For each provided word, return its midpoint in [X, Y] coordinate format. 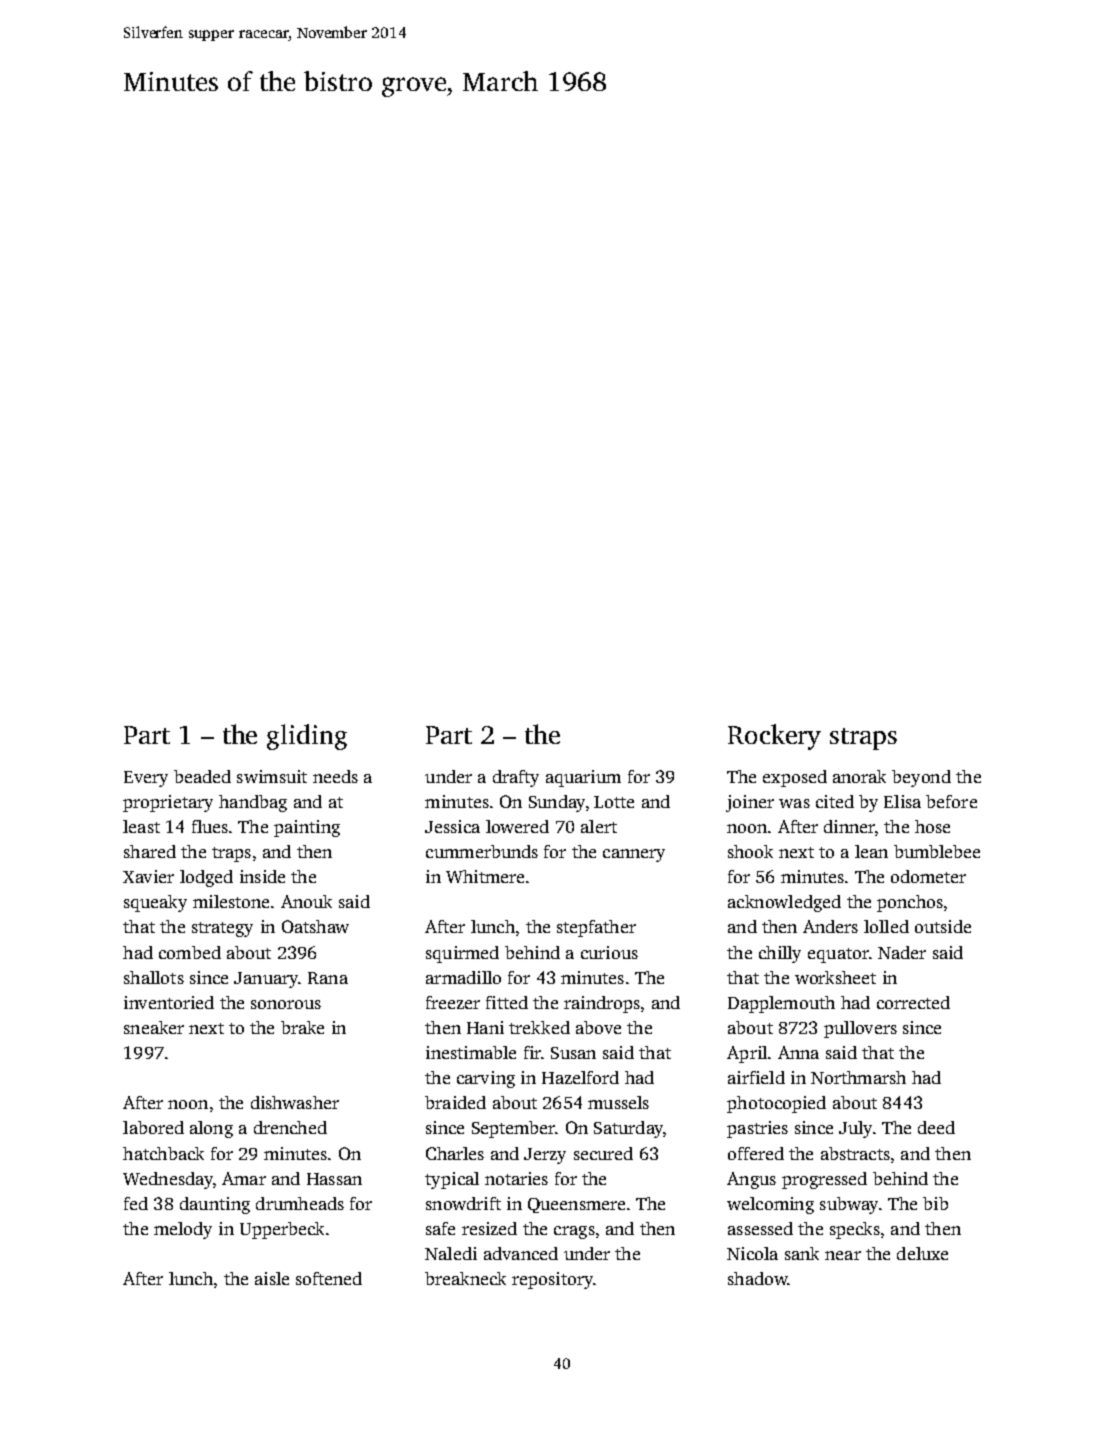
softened [329, 1278]
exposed [795, 778]
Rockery [774, 737]
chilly [780, 954]
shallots [154, 977]
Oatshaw [315, 926]
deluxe [922, 1253]
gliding [307, 737]
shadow [758, 1278]
